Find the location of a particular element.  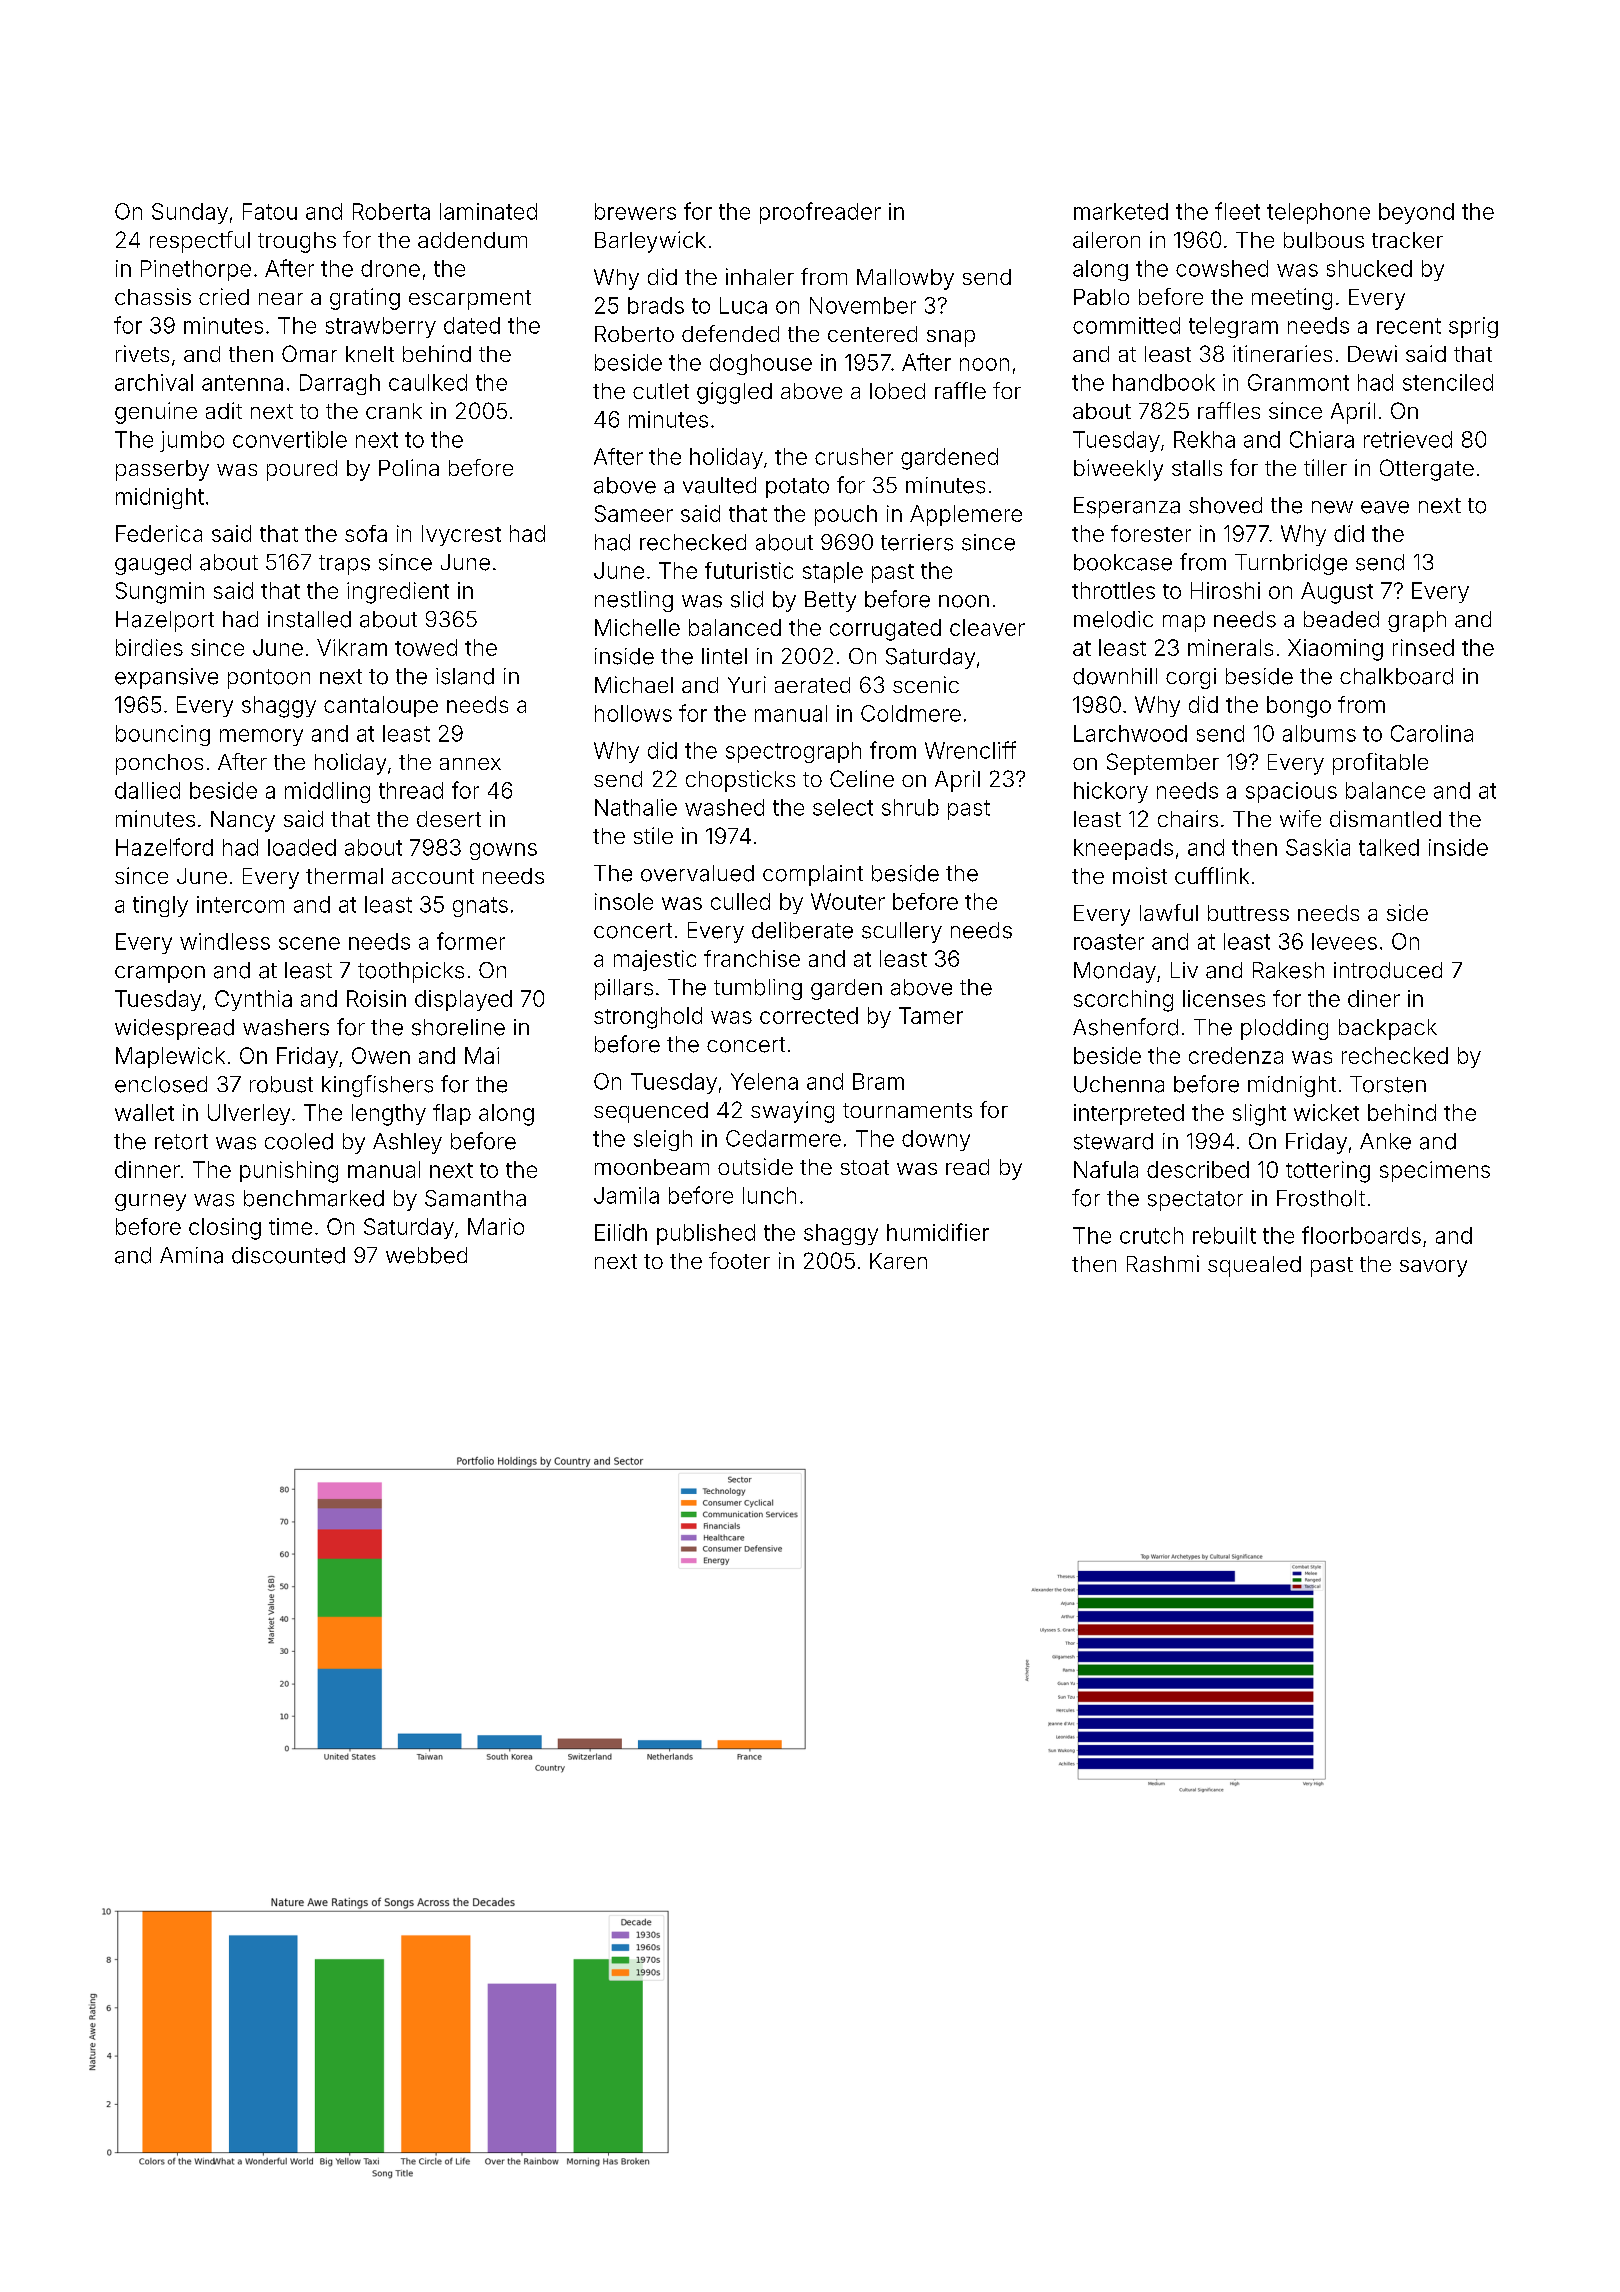

defended is located at coordinates (730, 333).
